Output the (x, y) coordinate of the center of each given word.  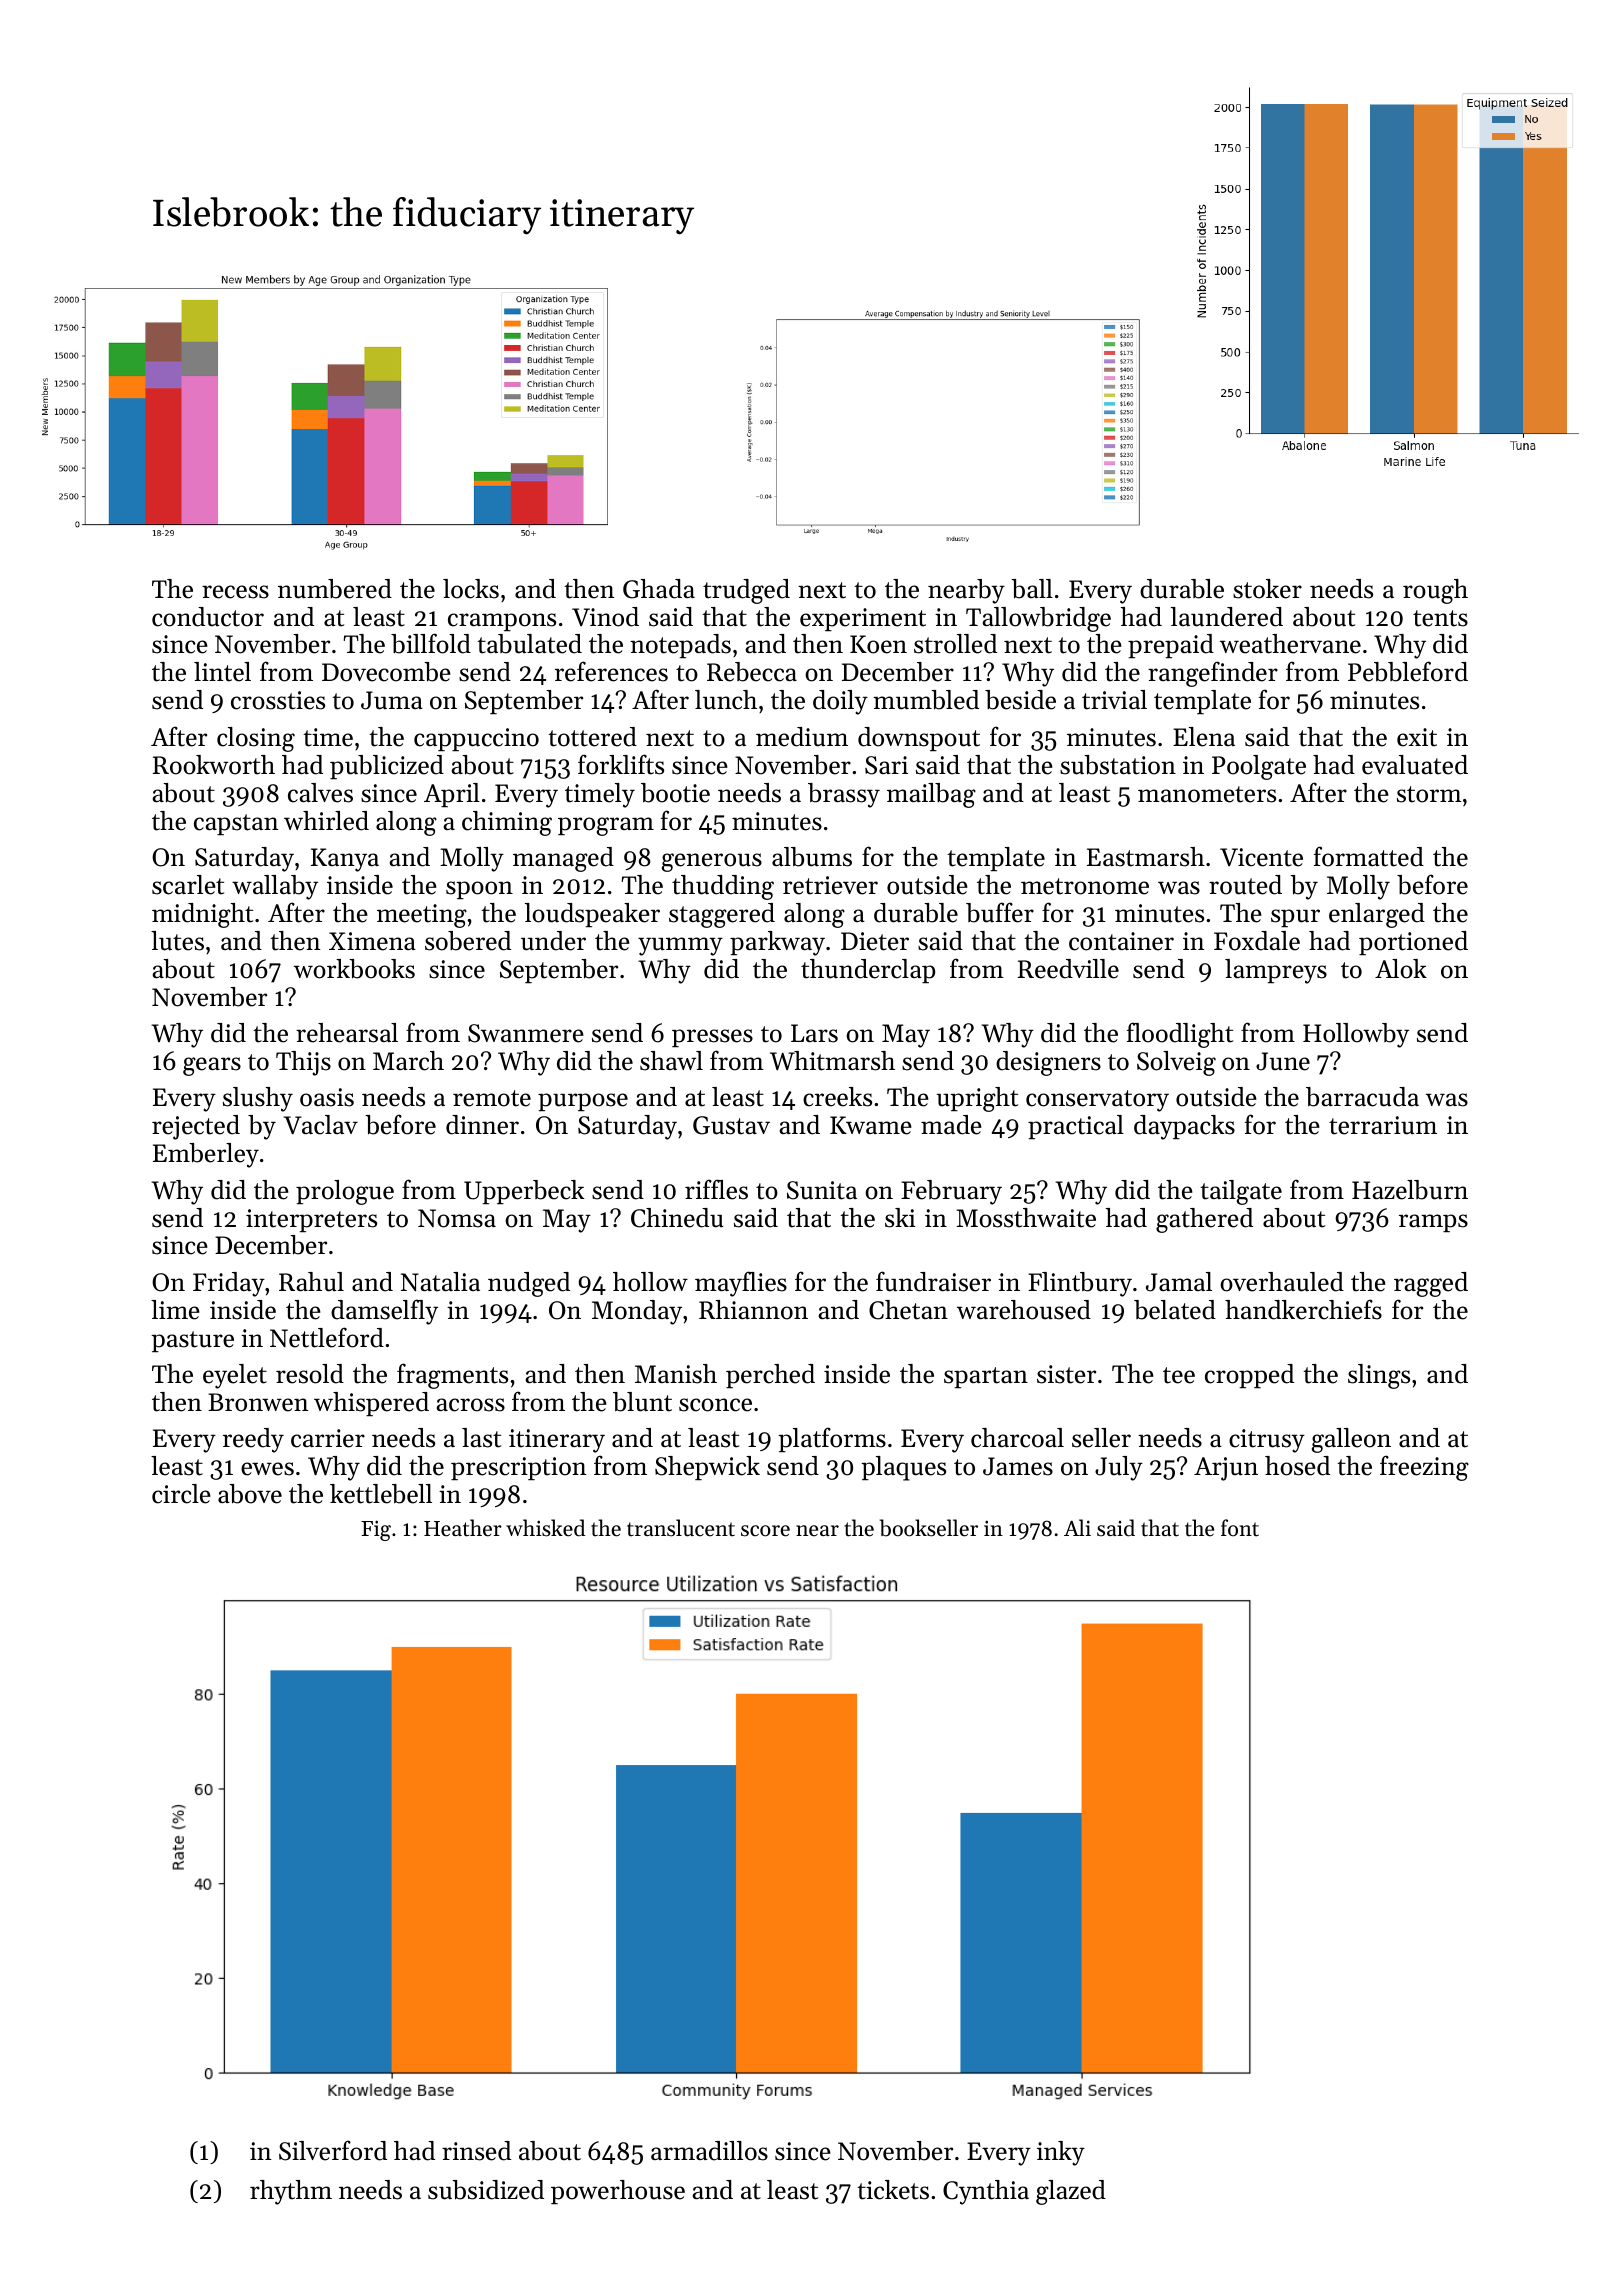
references (611, 671)
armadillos (709, 2151)
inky (1061, 2153)
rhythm (291, 2192)
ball (1032, 589)
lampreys (1276, 971)
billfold (431, 643)
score (765, 1531)
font (1240, 1528)
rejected (196, 1127)
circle (181, 1494)
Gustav (731, 1125)
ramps (1433, 1223)
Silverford (333, 2150)
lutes (177, 941)
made (951, 1125)
